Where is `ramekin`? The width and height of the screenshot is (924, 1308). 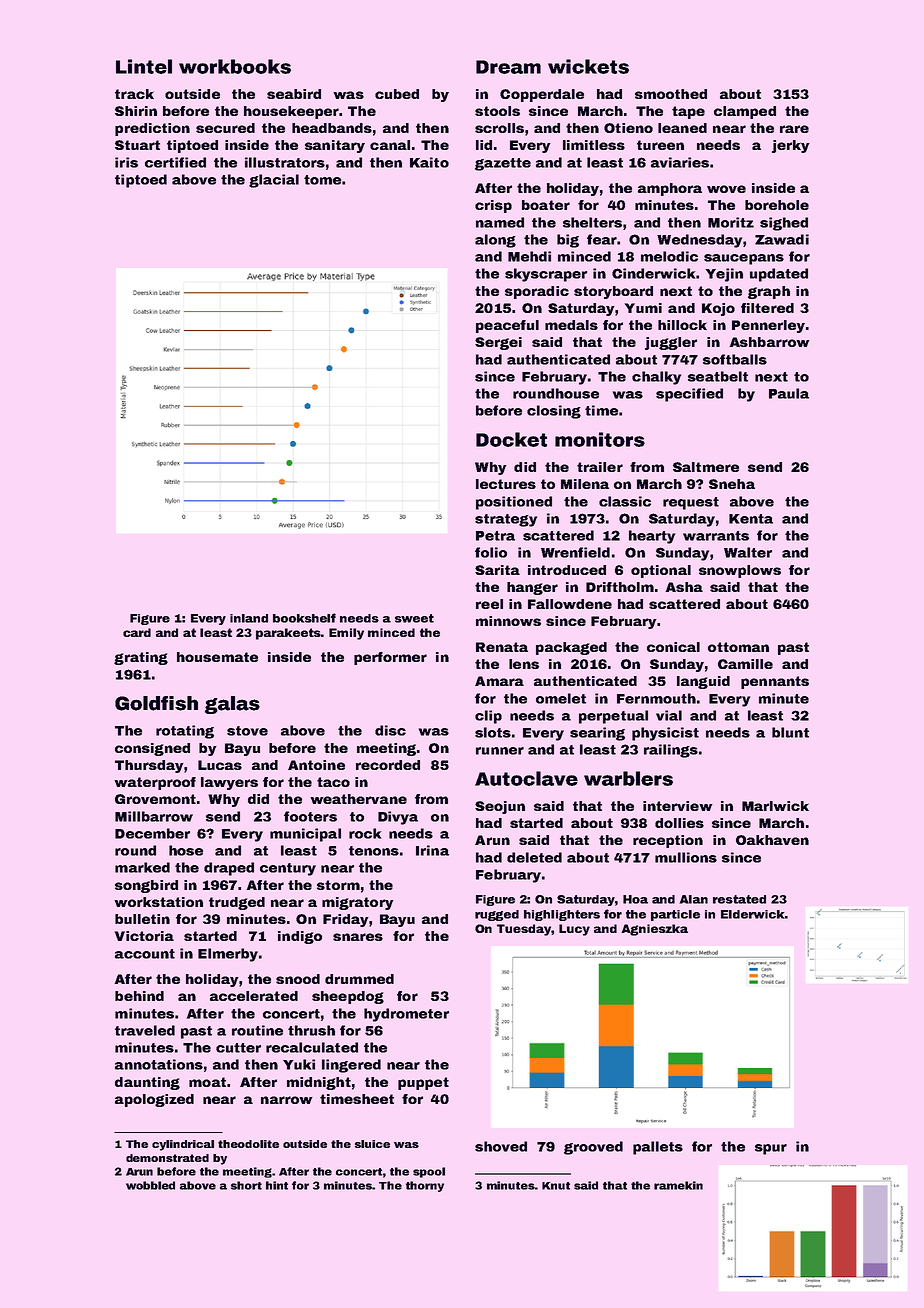 ramekin is located at coordinates (678, 1185).
